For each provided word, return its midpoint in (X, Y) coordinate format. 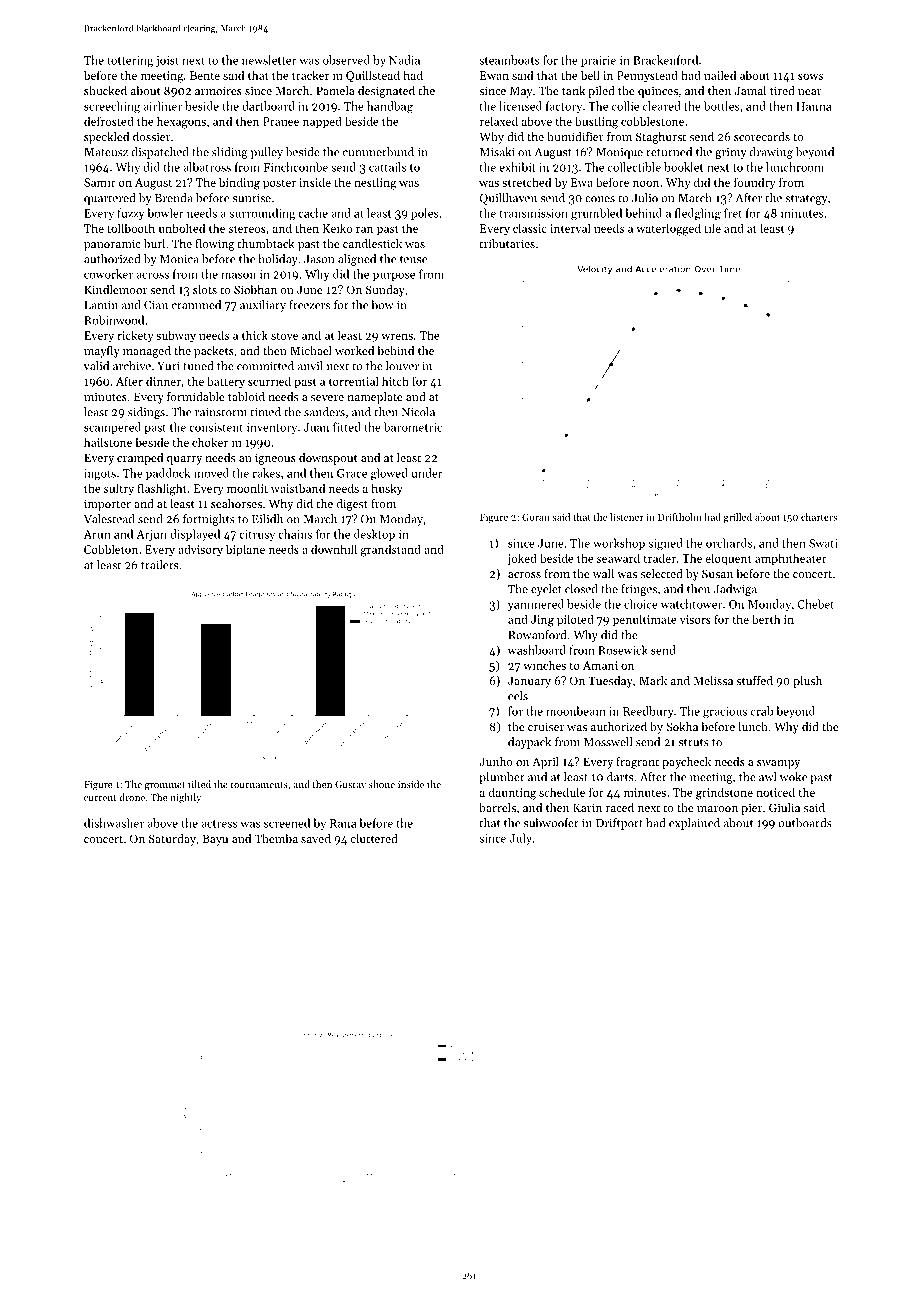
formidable (196, 396)
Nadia (404, 60)
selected (662, 573)
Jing (542, 621)
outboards (805, 823)
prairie (598, 61)
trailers (159, 565)
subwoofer (551, 823)
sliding (230, 153)
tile (712, 228)
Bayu (215, 840)
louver (402, 366)
